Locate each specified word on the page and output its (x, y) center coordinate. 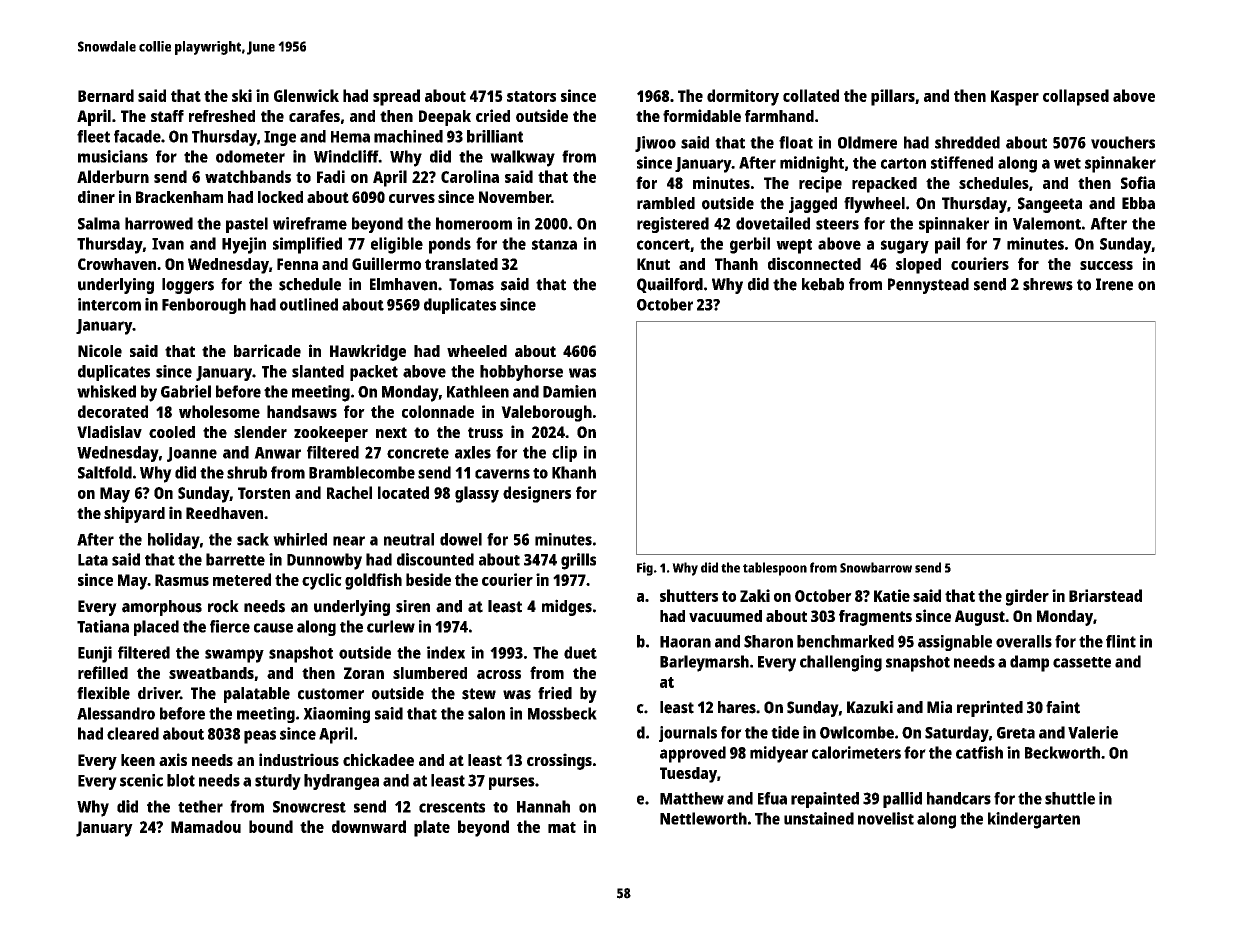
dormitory (743, 97)
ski (242, 95)
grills (578, 561)
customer (331, 694)
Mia (939, 707)
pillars (893, 97)
